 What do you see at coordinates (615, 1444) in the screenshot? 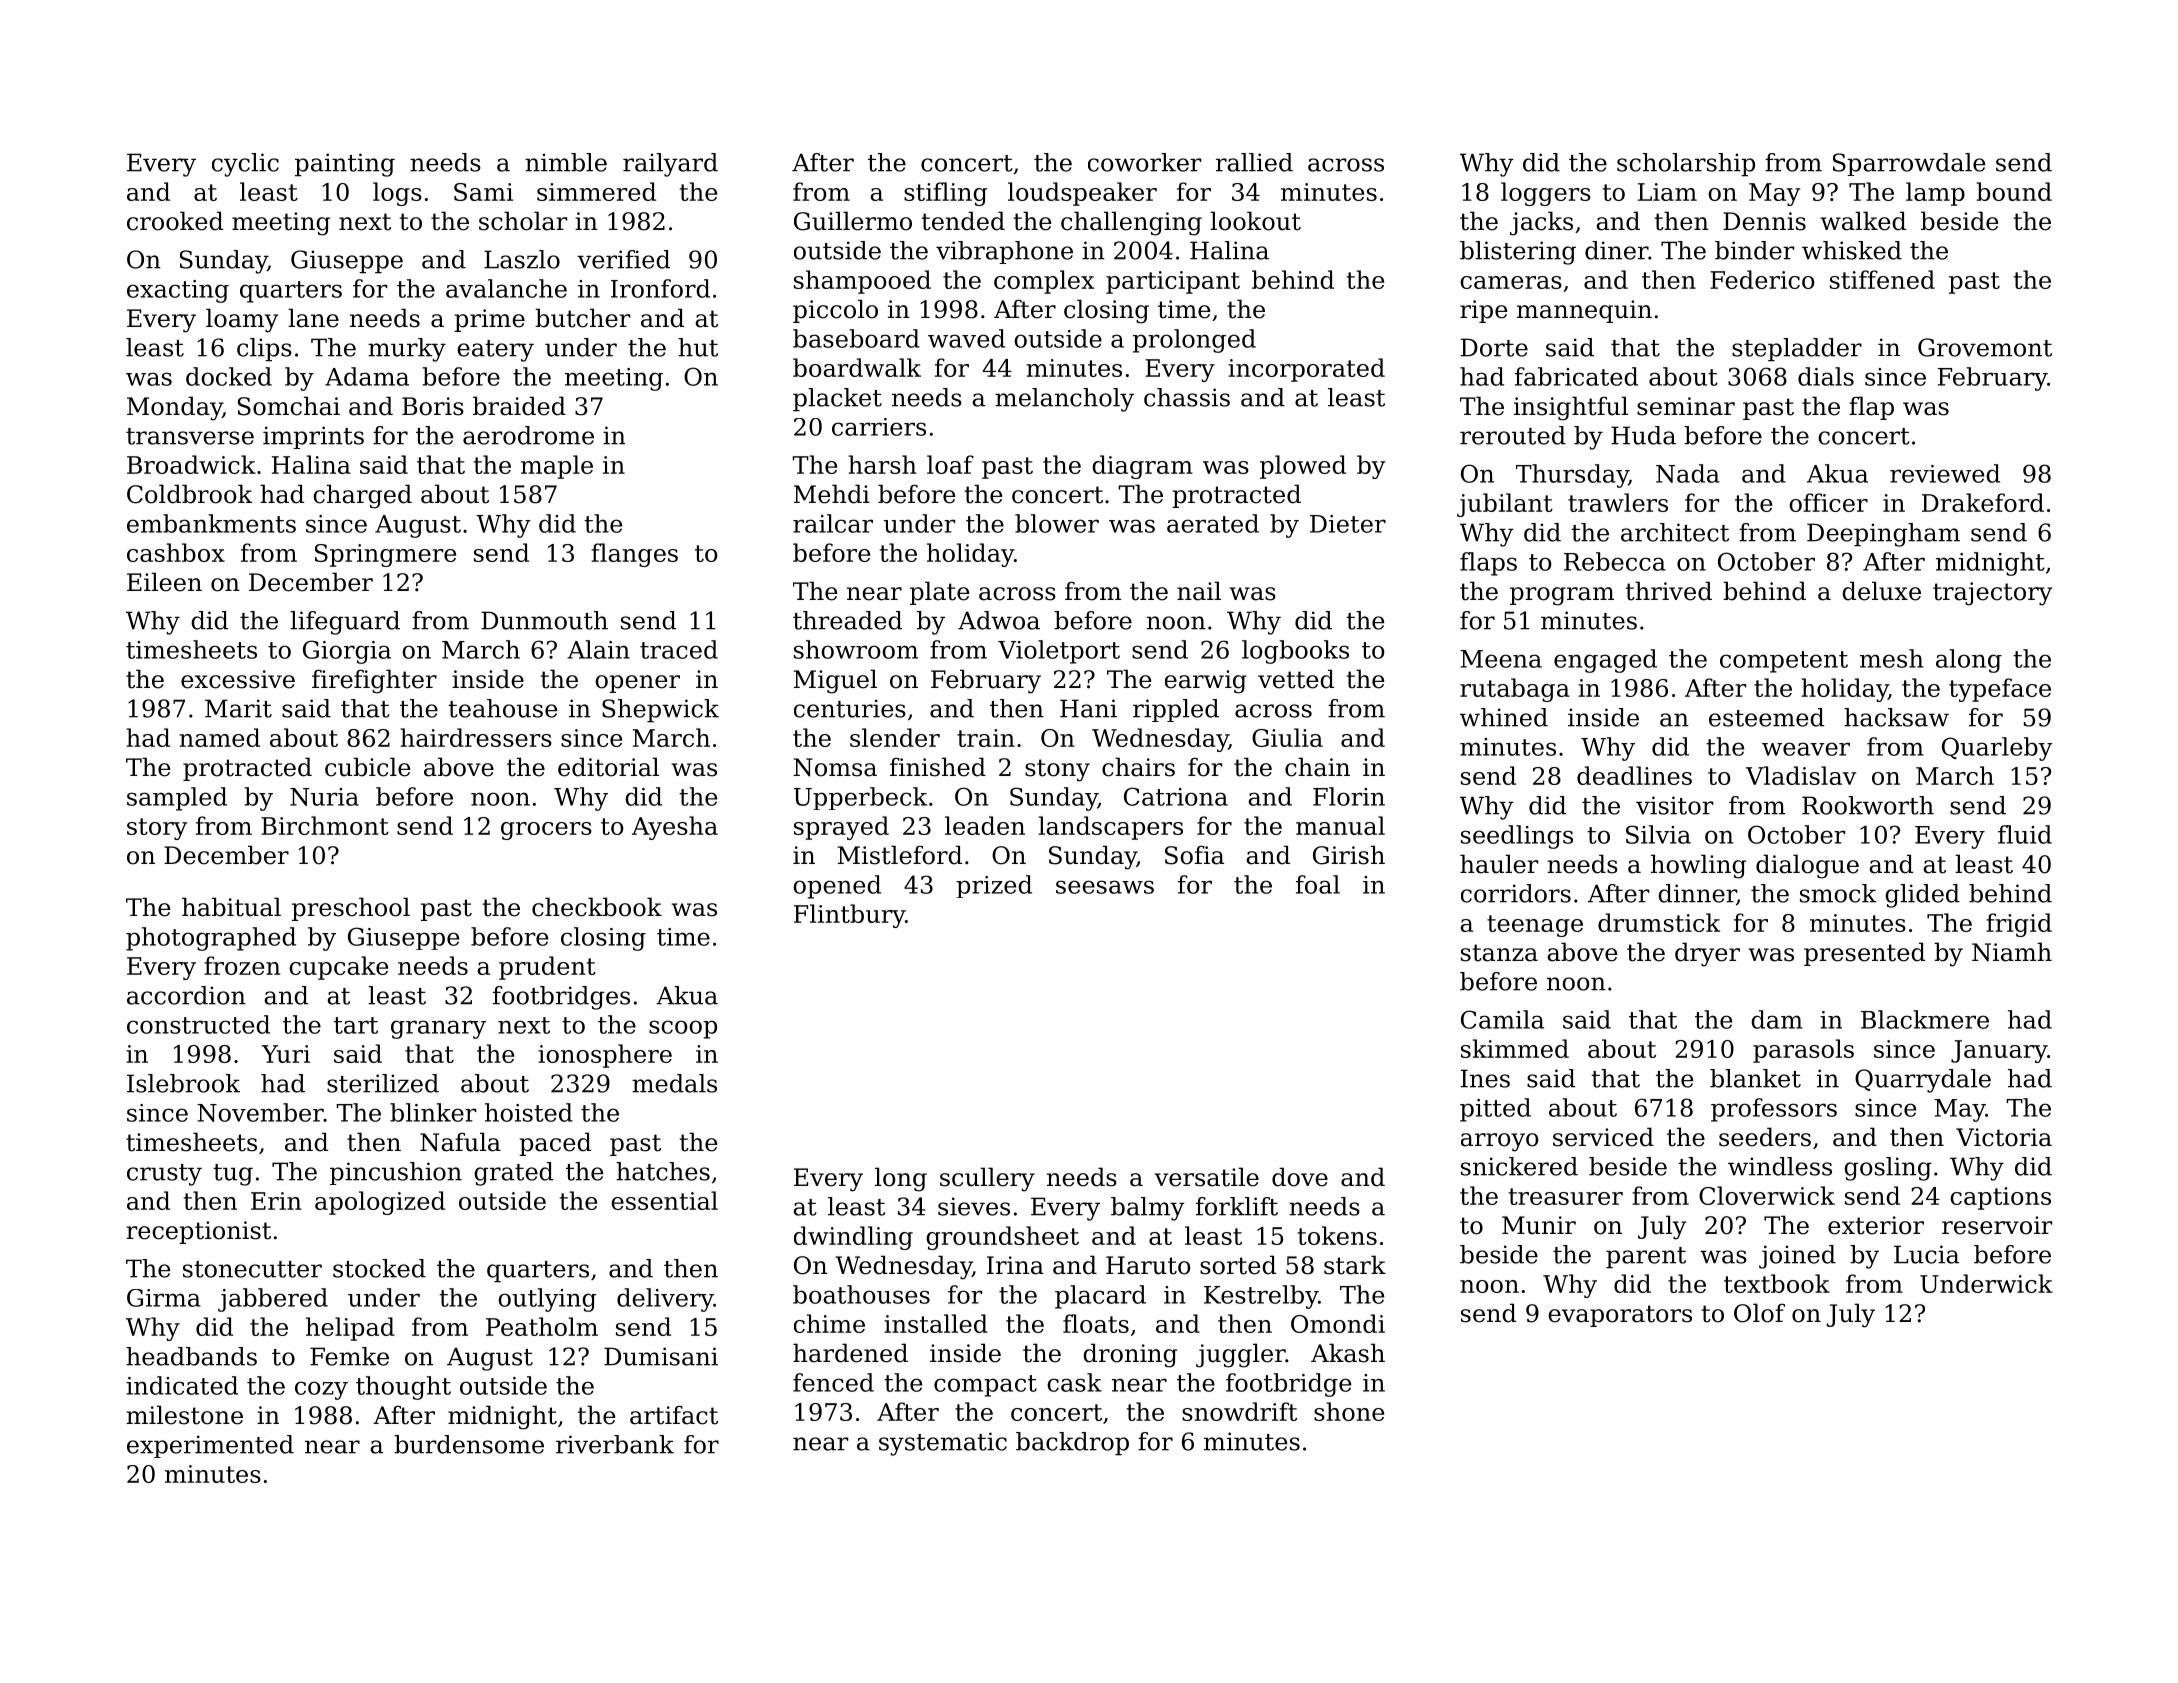
I see `riverbank` at bounding box center [615, 1444].
